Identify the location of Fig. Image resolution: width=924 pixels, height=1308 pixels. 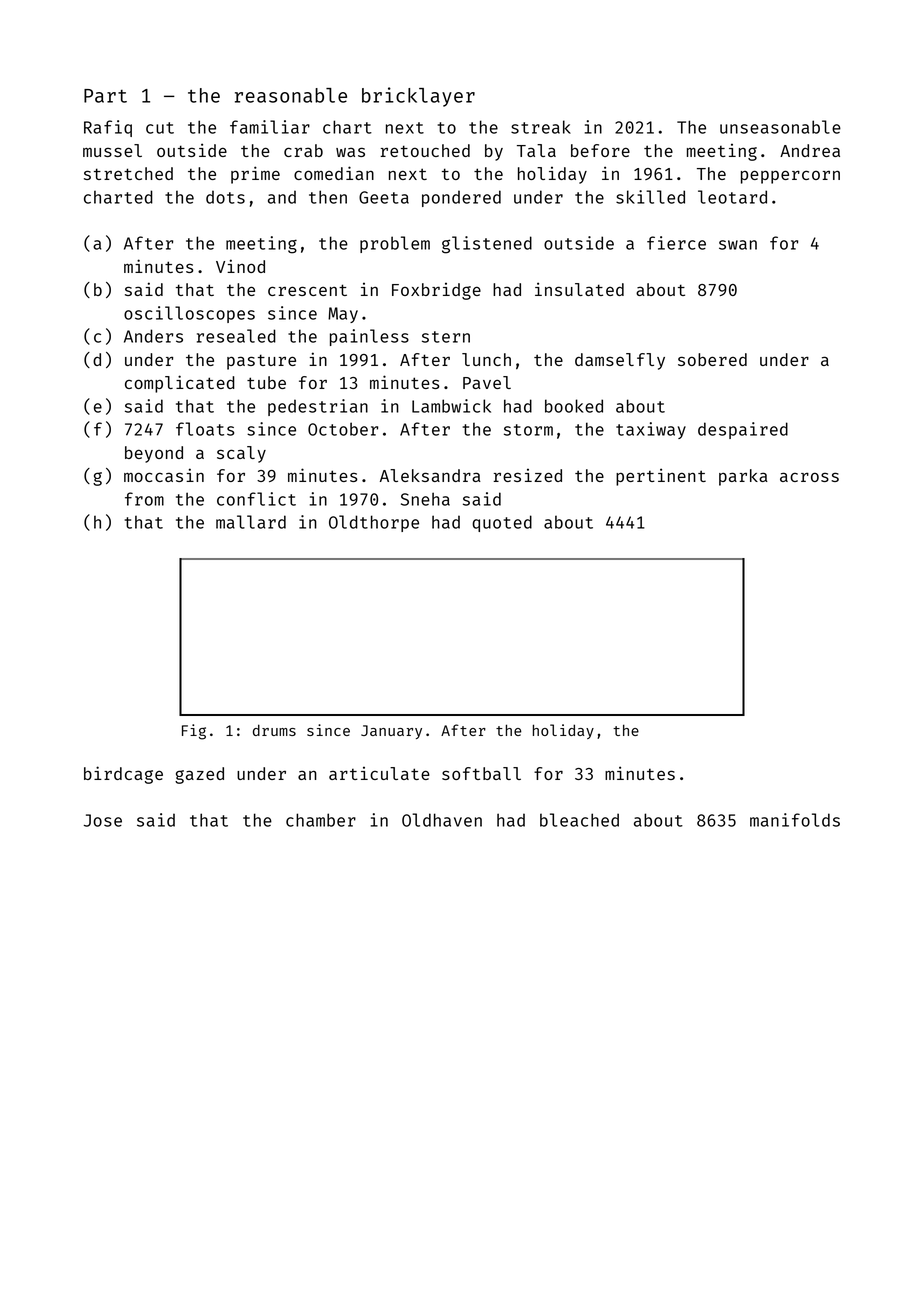
(194, 732).
